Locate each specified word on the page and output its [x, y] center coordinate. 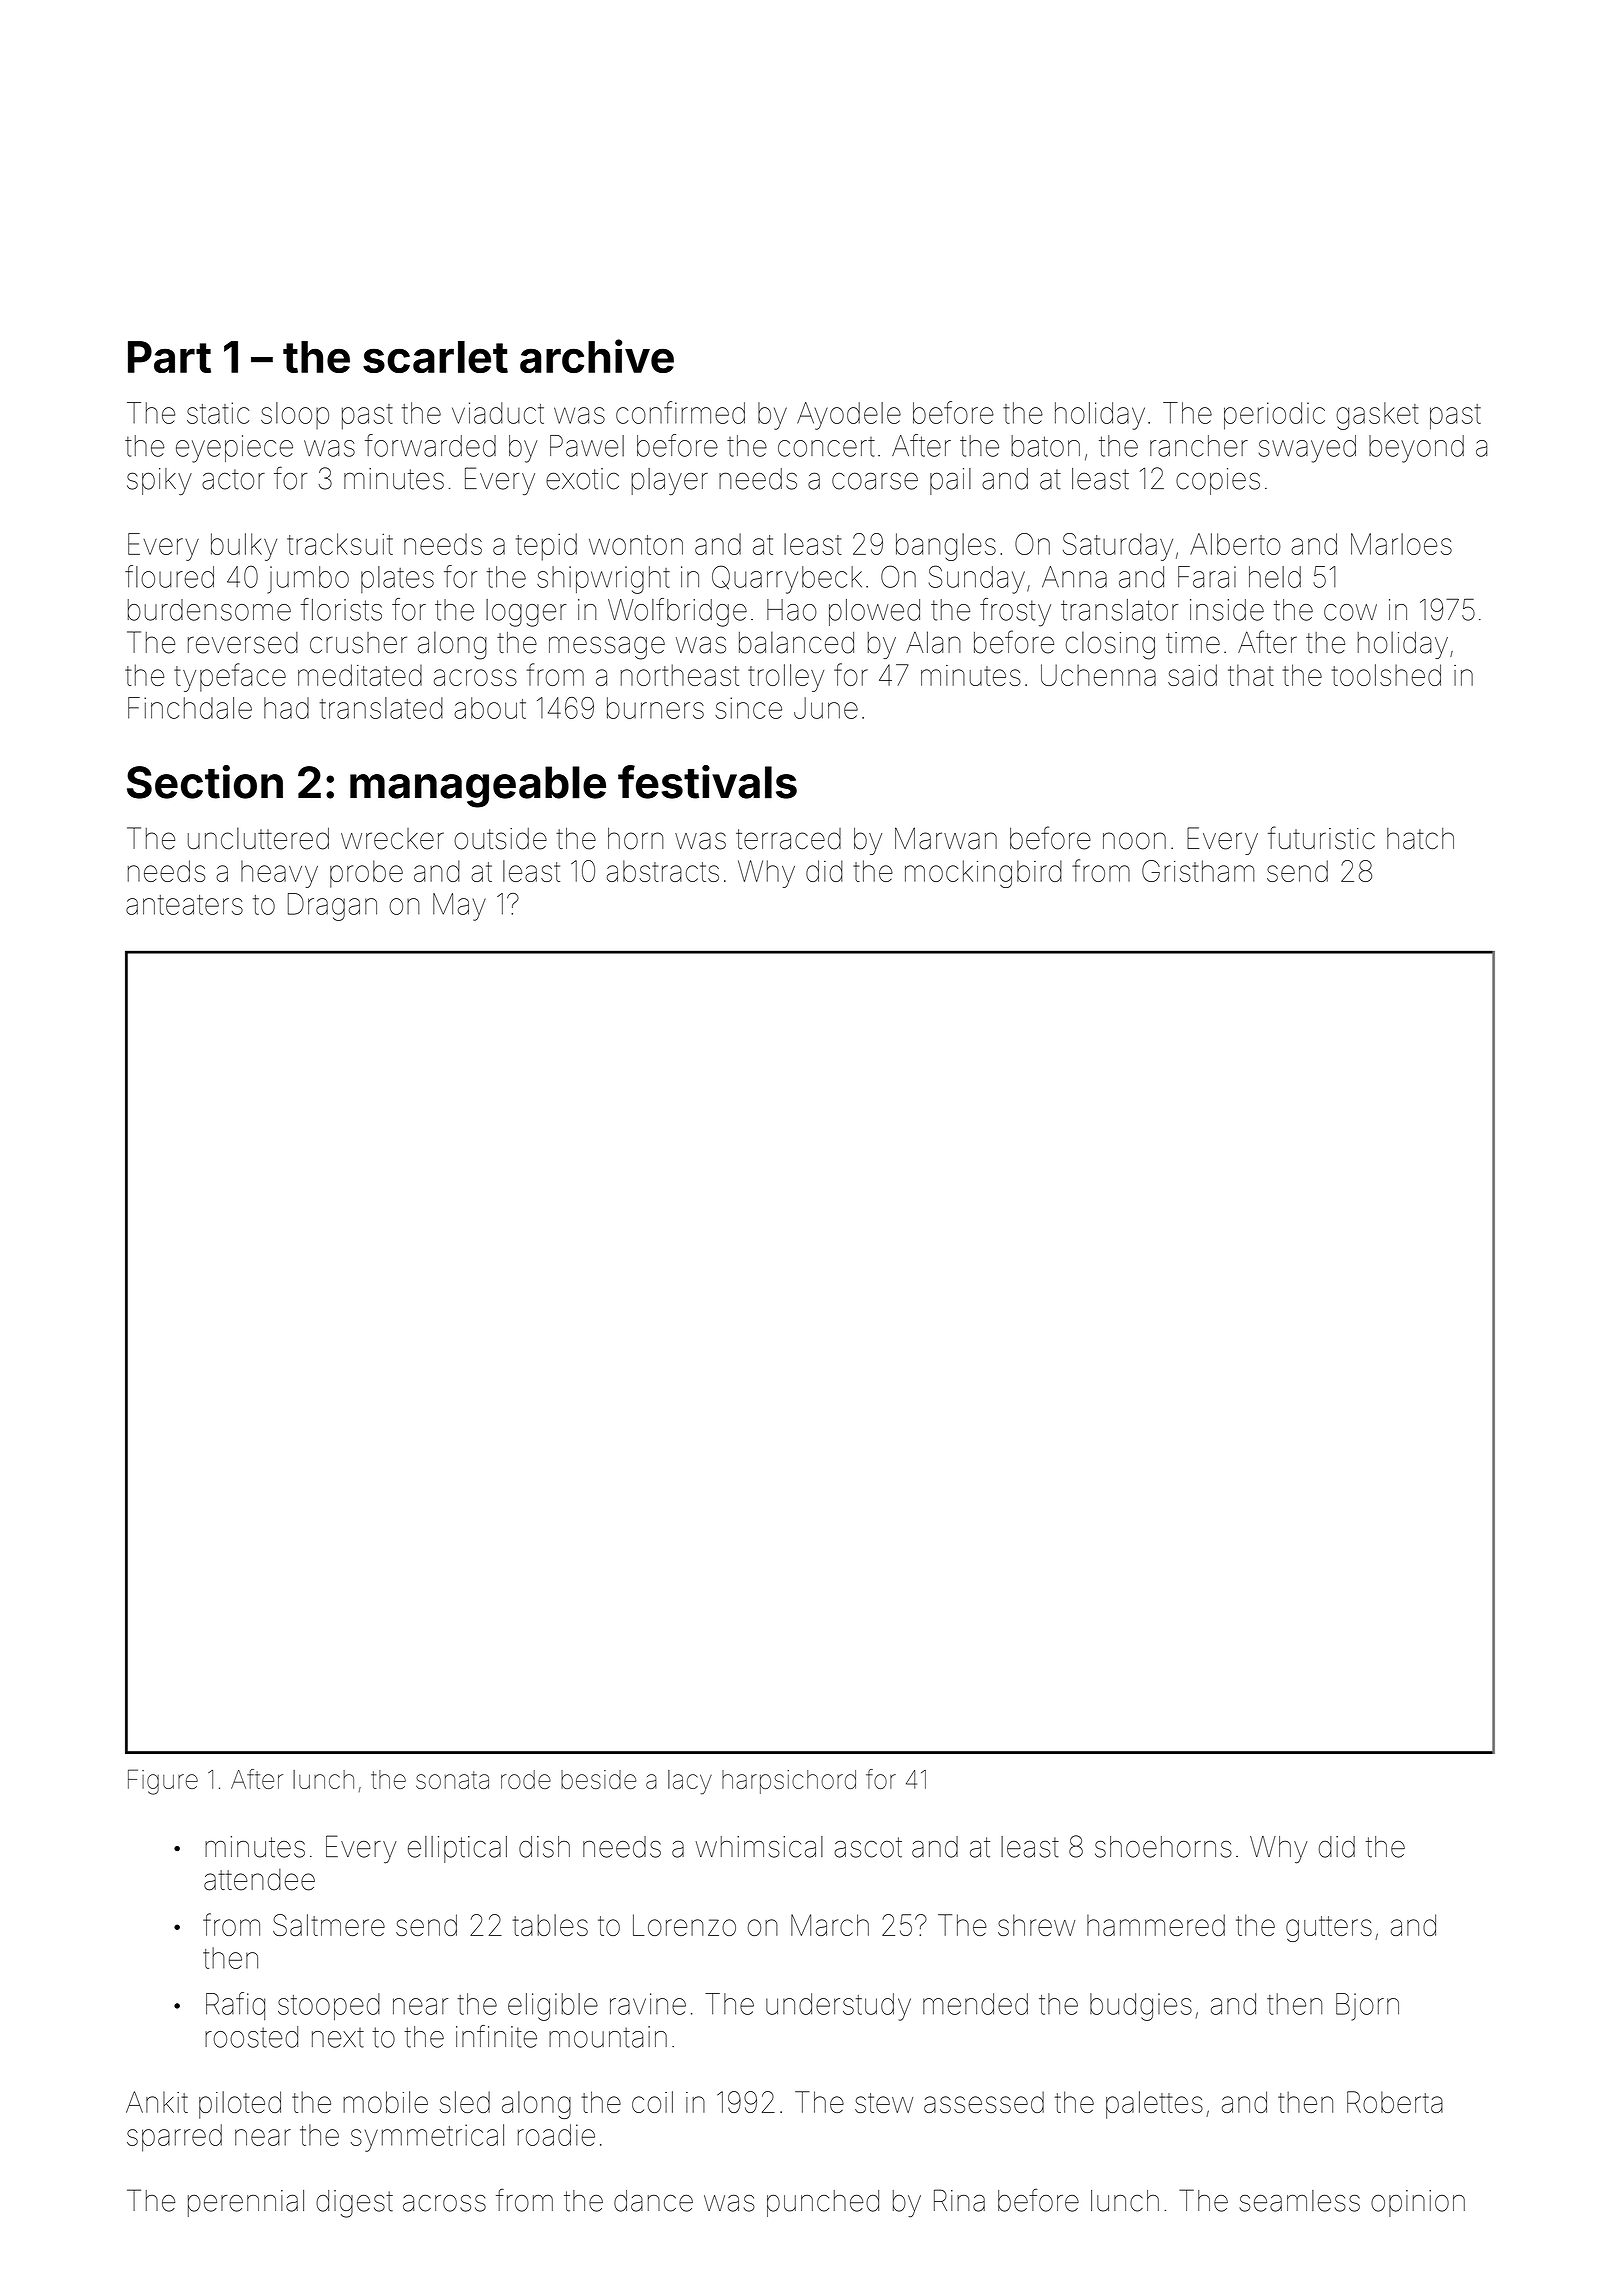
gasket [1377, 416]
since [748, 708]
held [1275, 577]
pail [950, 481]
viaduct [498, 413]
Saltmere [329, 1925]
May [459, 907]
